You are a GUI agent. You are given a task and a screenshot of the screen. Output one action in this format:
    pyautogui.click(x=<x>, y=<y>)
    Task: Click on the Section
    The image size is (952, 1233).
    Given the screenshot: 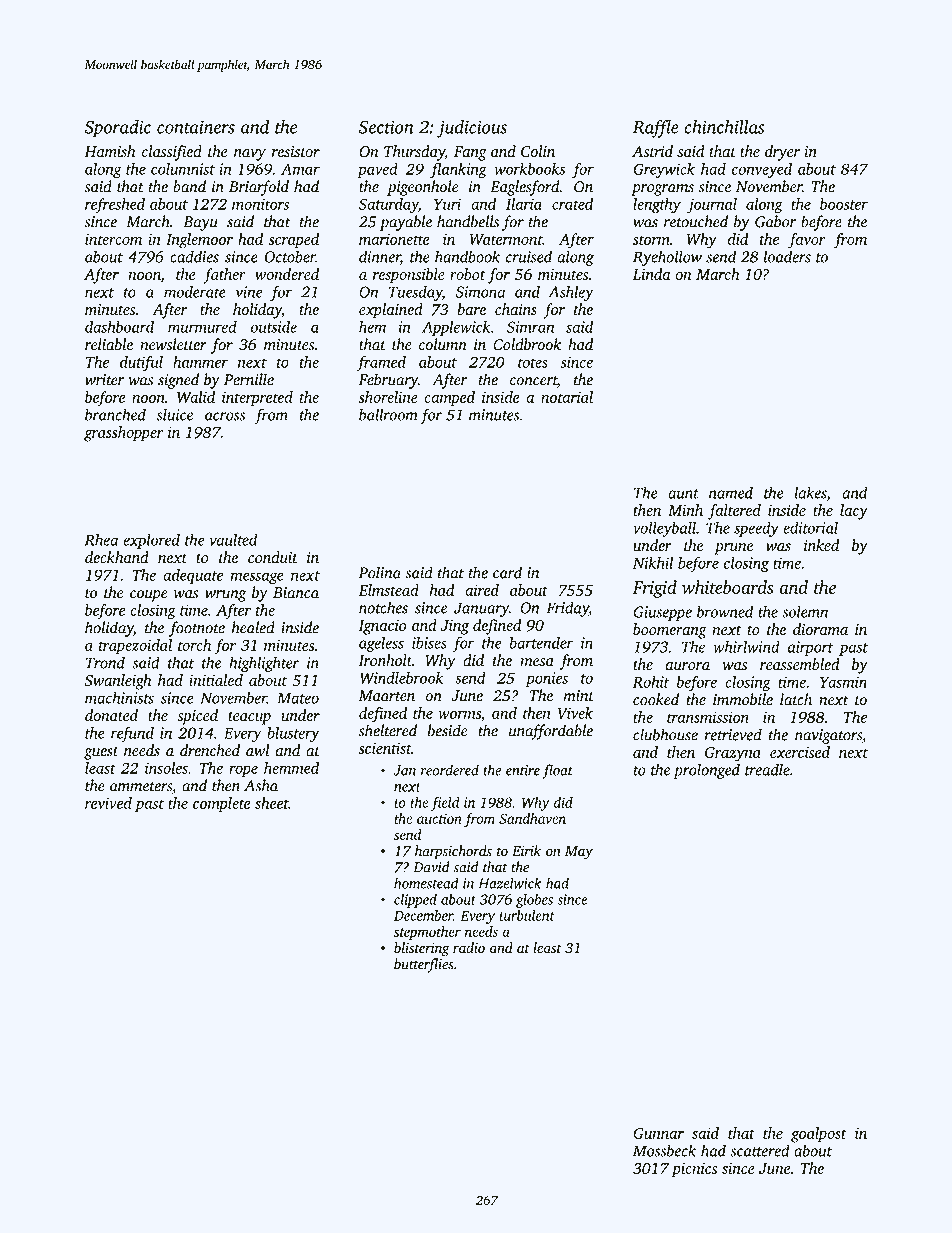 What is the action you would take?
    pyautogui.click(x=386, y=127)
